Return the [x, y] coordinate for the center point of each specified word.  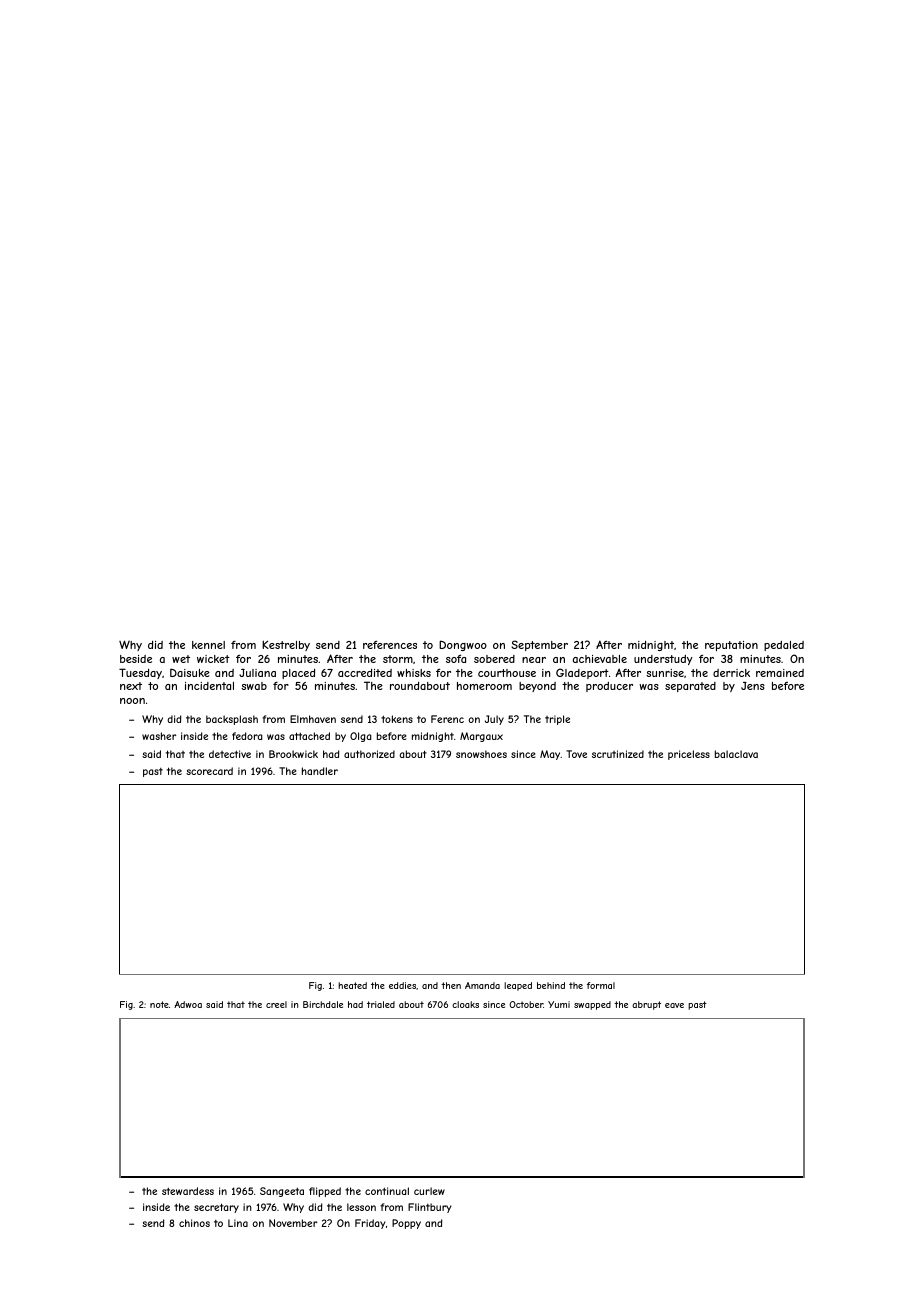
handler [320, 771]
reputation [731, 646]
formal [601, 985]
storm [398, 659]
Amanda [482, 985]
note [159, 1004]
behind [551, 985]
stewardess [188, 1191]
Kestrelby [286, 645]
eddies [402, 985]
